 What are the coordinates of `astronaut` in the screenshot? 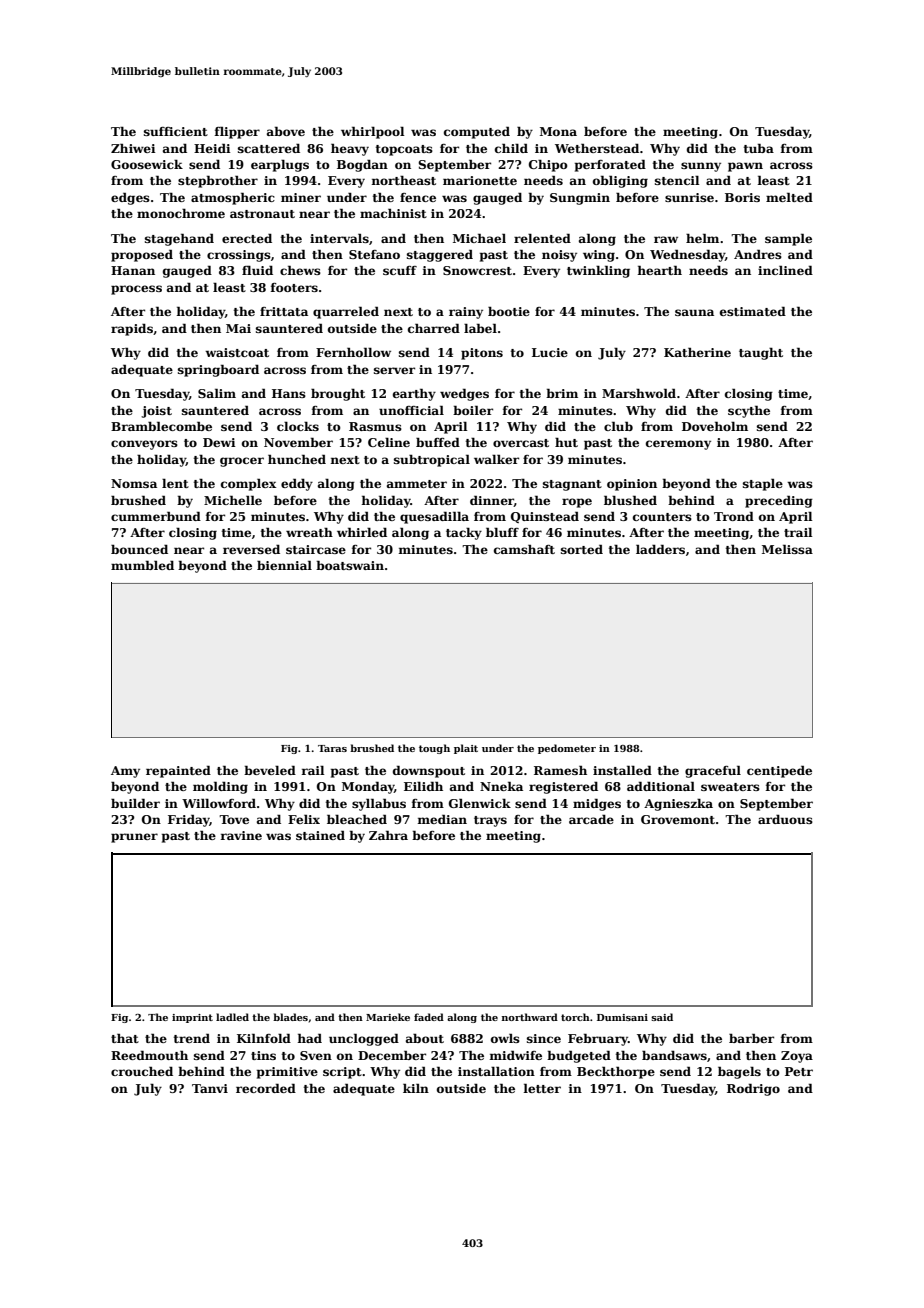 It's located at (262, 214).
